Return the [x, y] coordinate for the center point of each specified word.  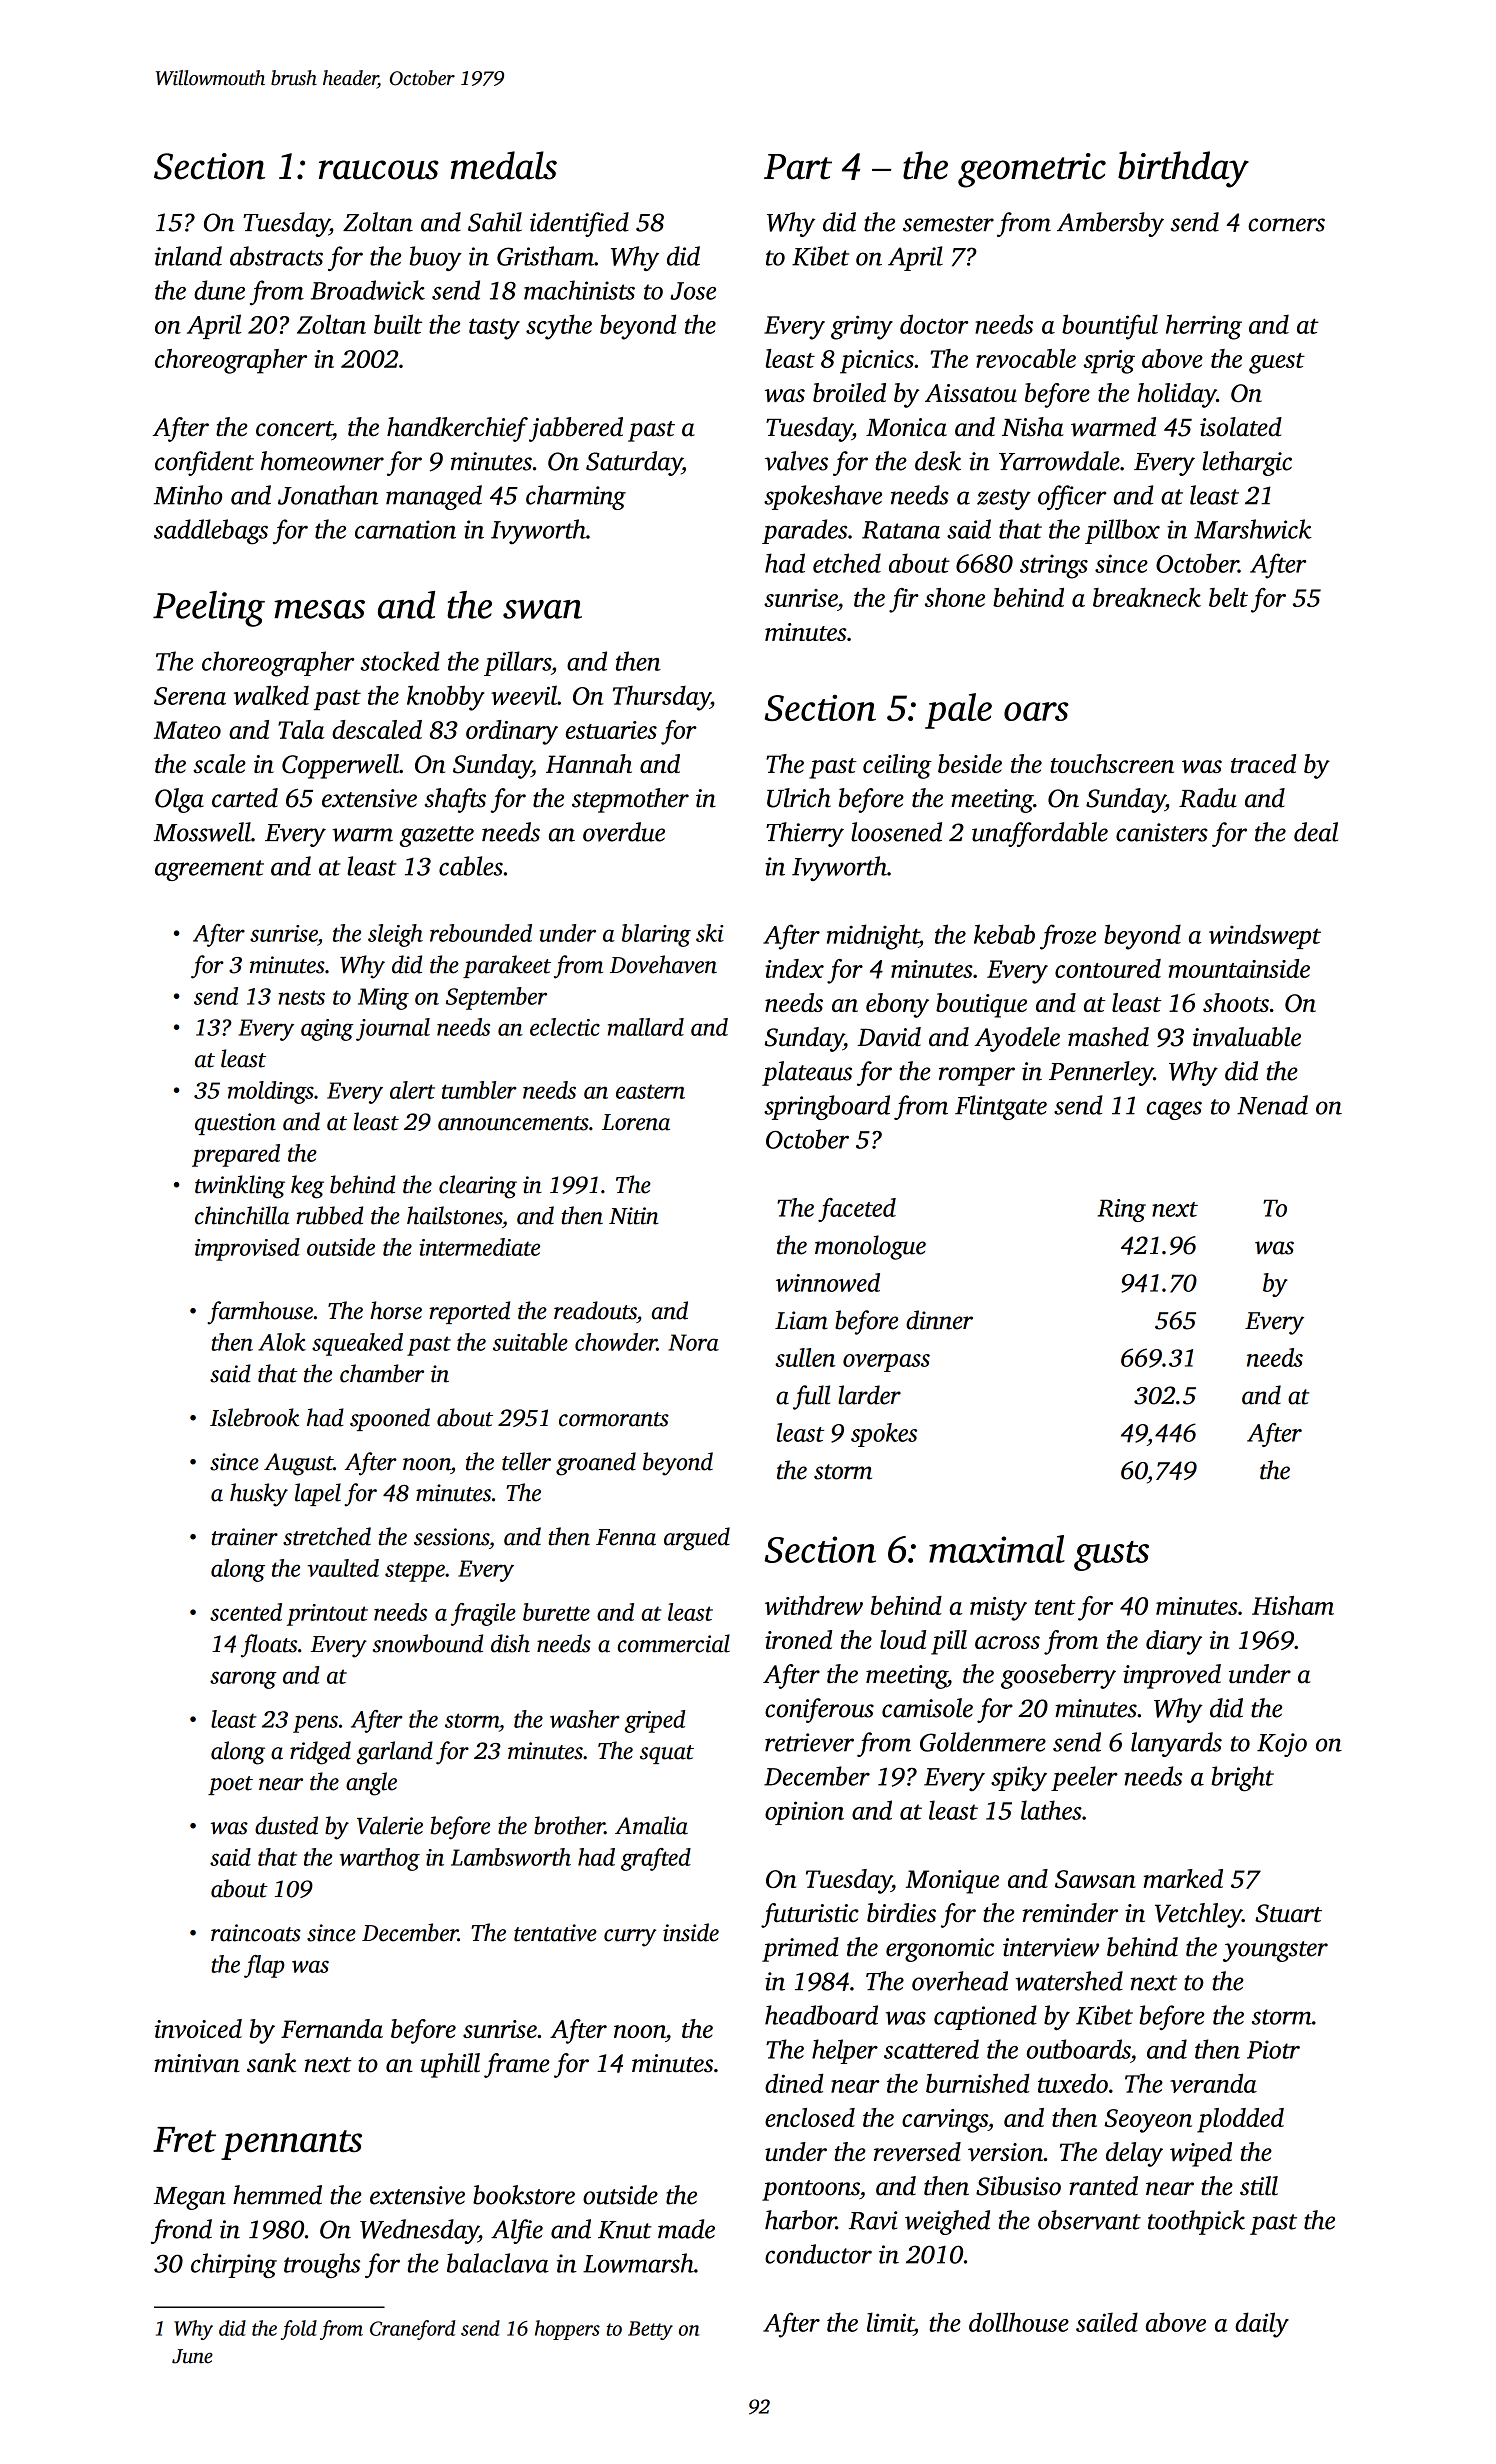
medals [504, 165]
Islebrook [254, 1417]
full [811, 1397]
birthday [1183, 169]
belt [1228, 597]
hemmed [277, 2195]
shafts [455, 800]
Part [798, 167]
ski [710, 933]
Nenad [1272, 1105]
